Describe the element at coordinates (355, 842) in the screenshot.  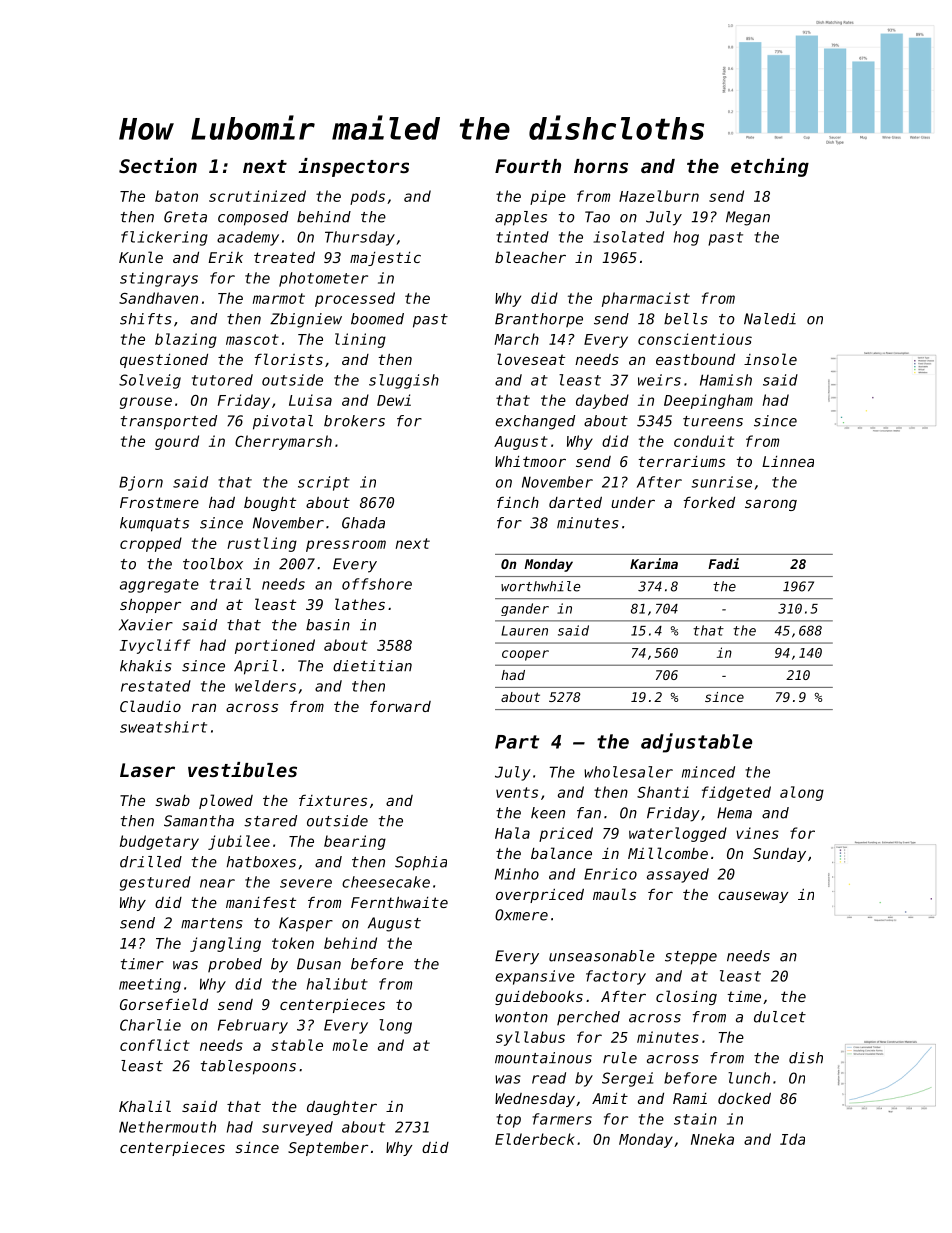
I see `bearing` at that location.
